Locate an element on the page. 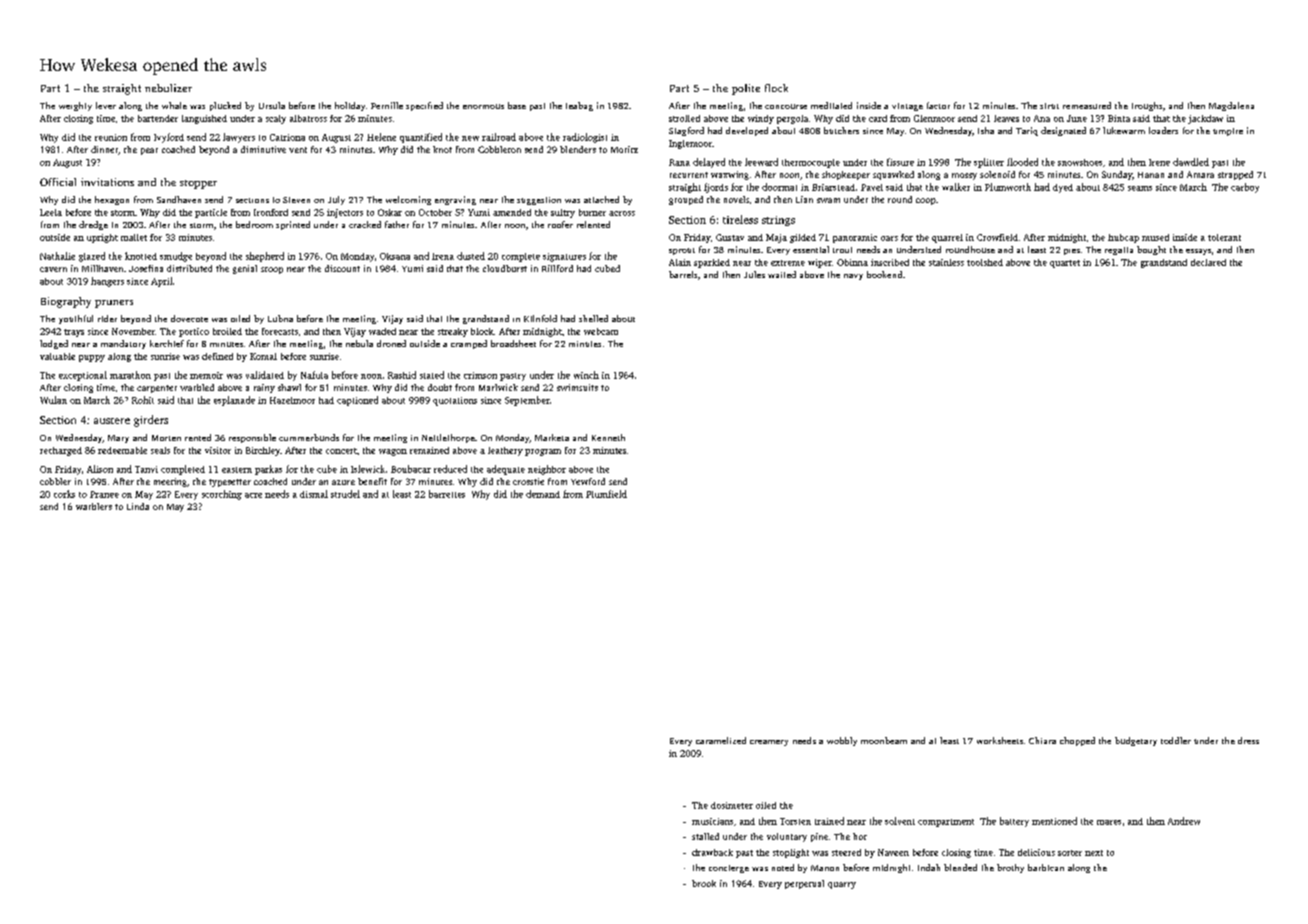  declared is located at coordinates (1208, 262).
